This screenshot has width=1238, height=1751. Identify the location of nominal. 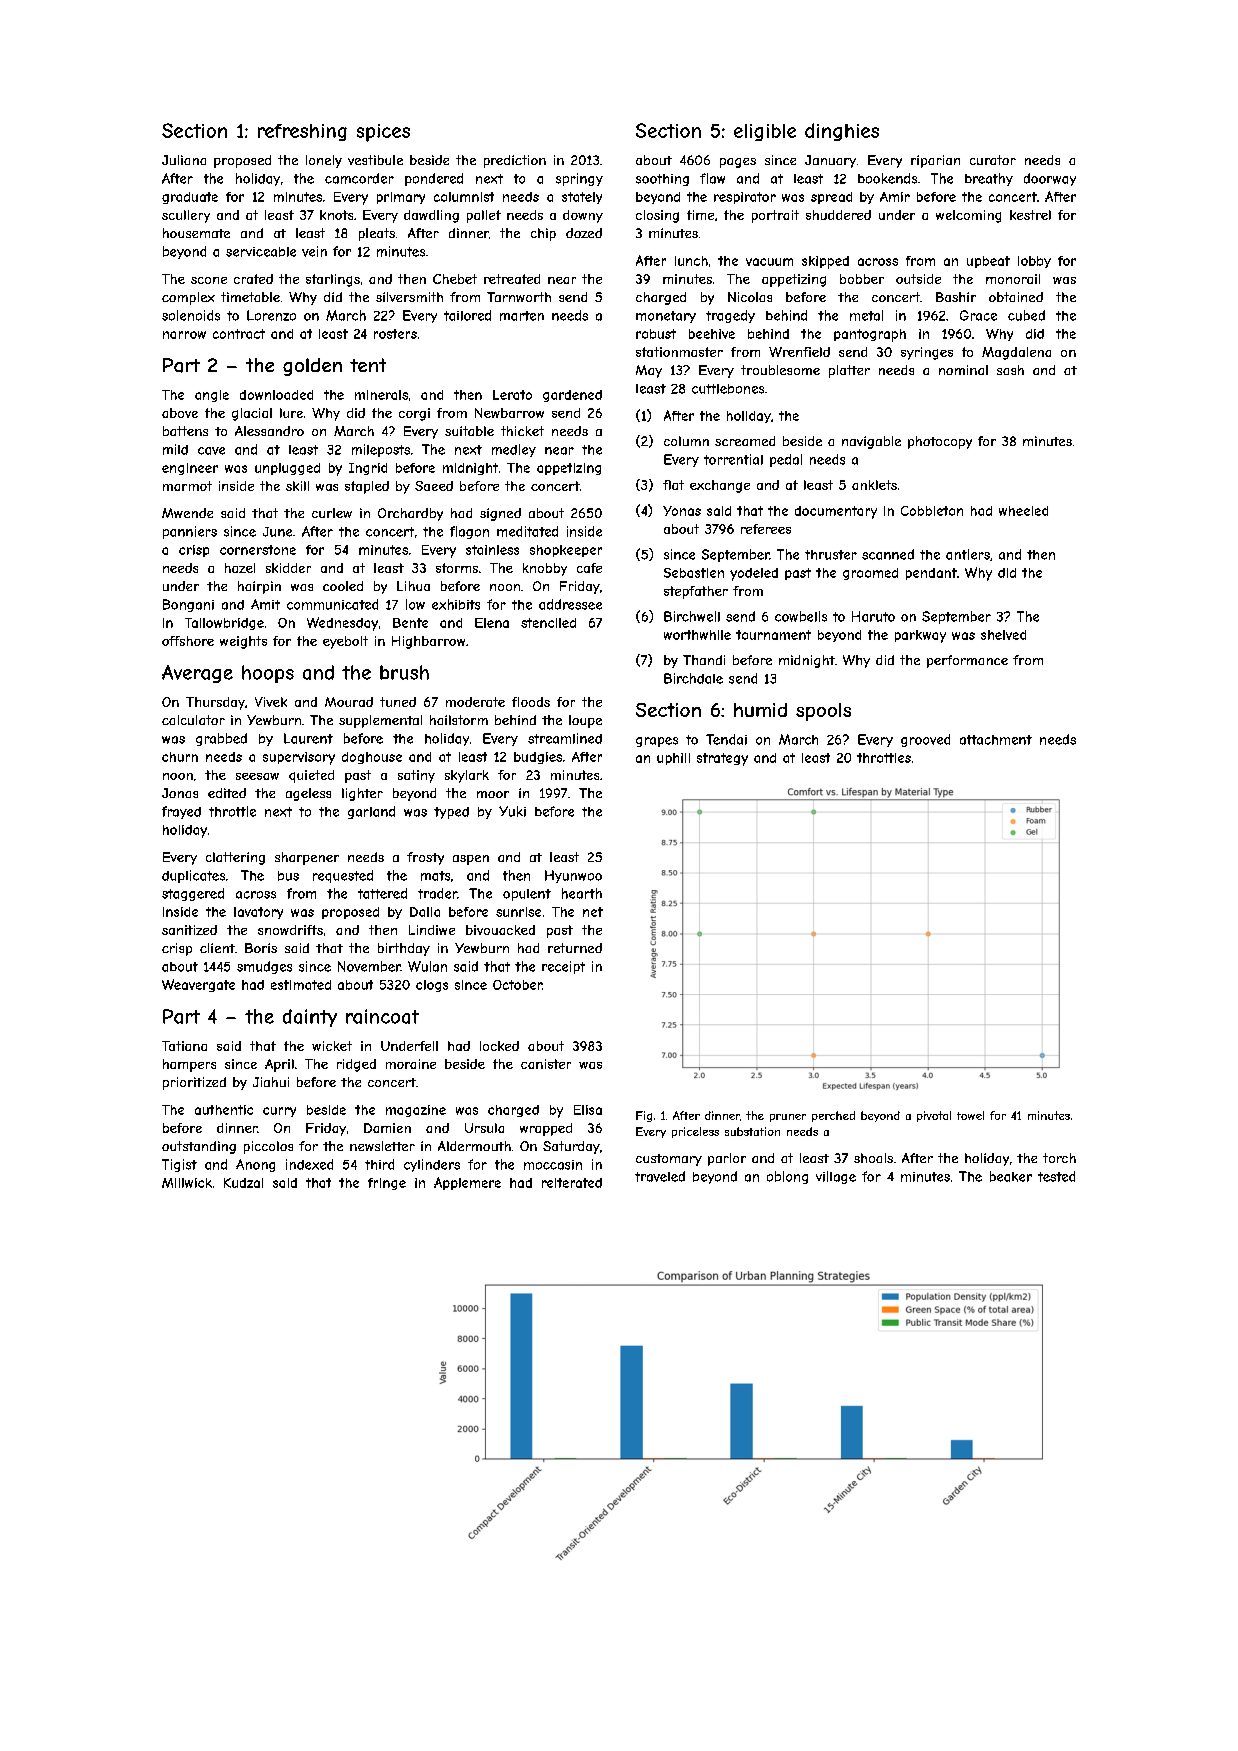
(963, 370).
